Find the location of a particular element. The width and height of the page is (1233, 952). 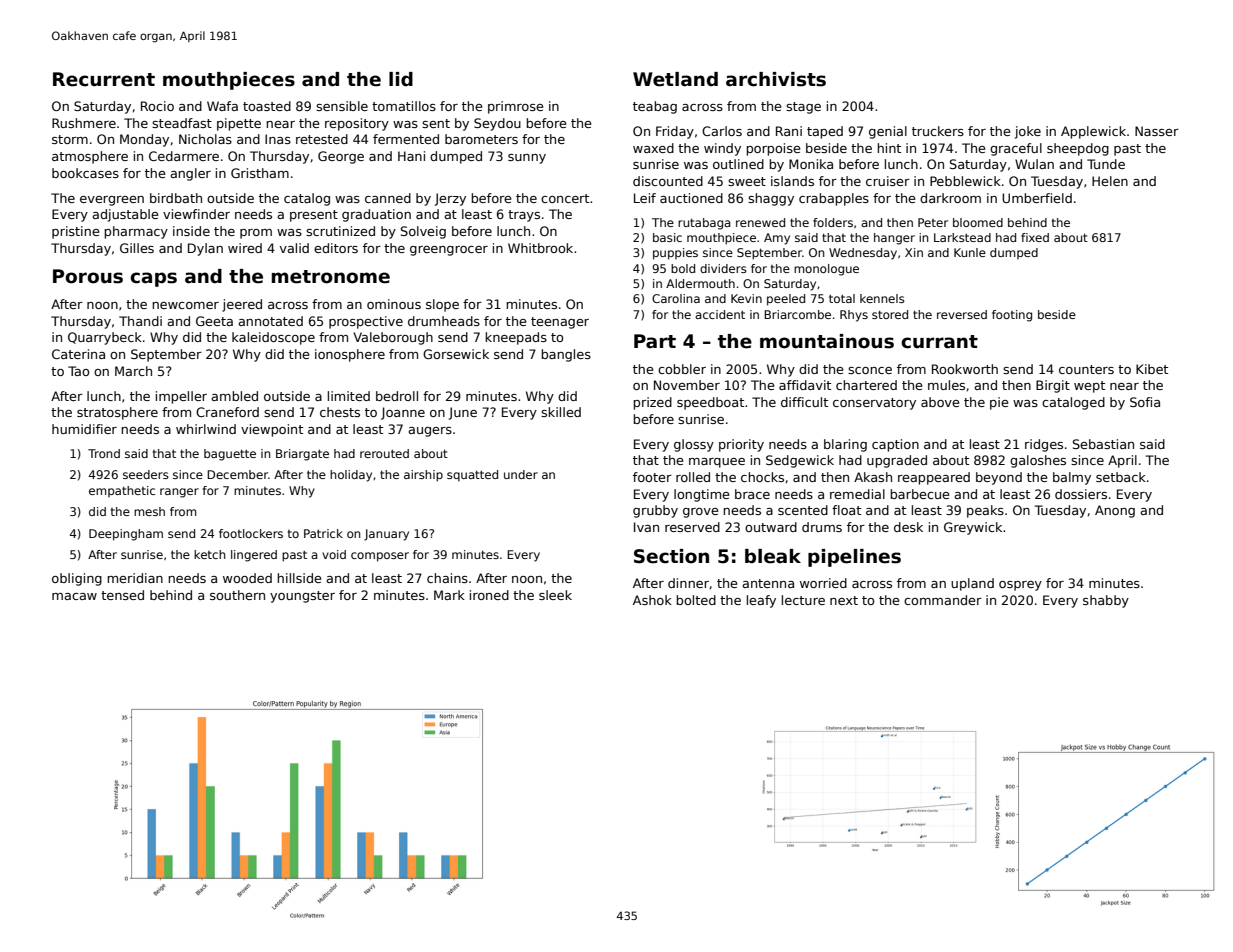

Carolina is located at coordinates (676, 298).
